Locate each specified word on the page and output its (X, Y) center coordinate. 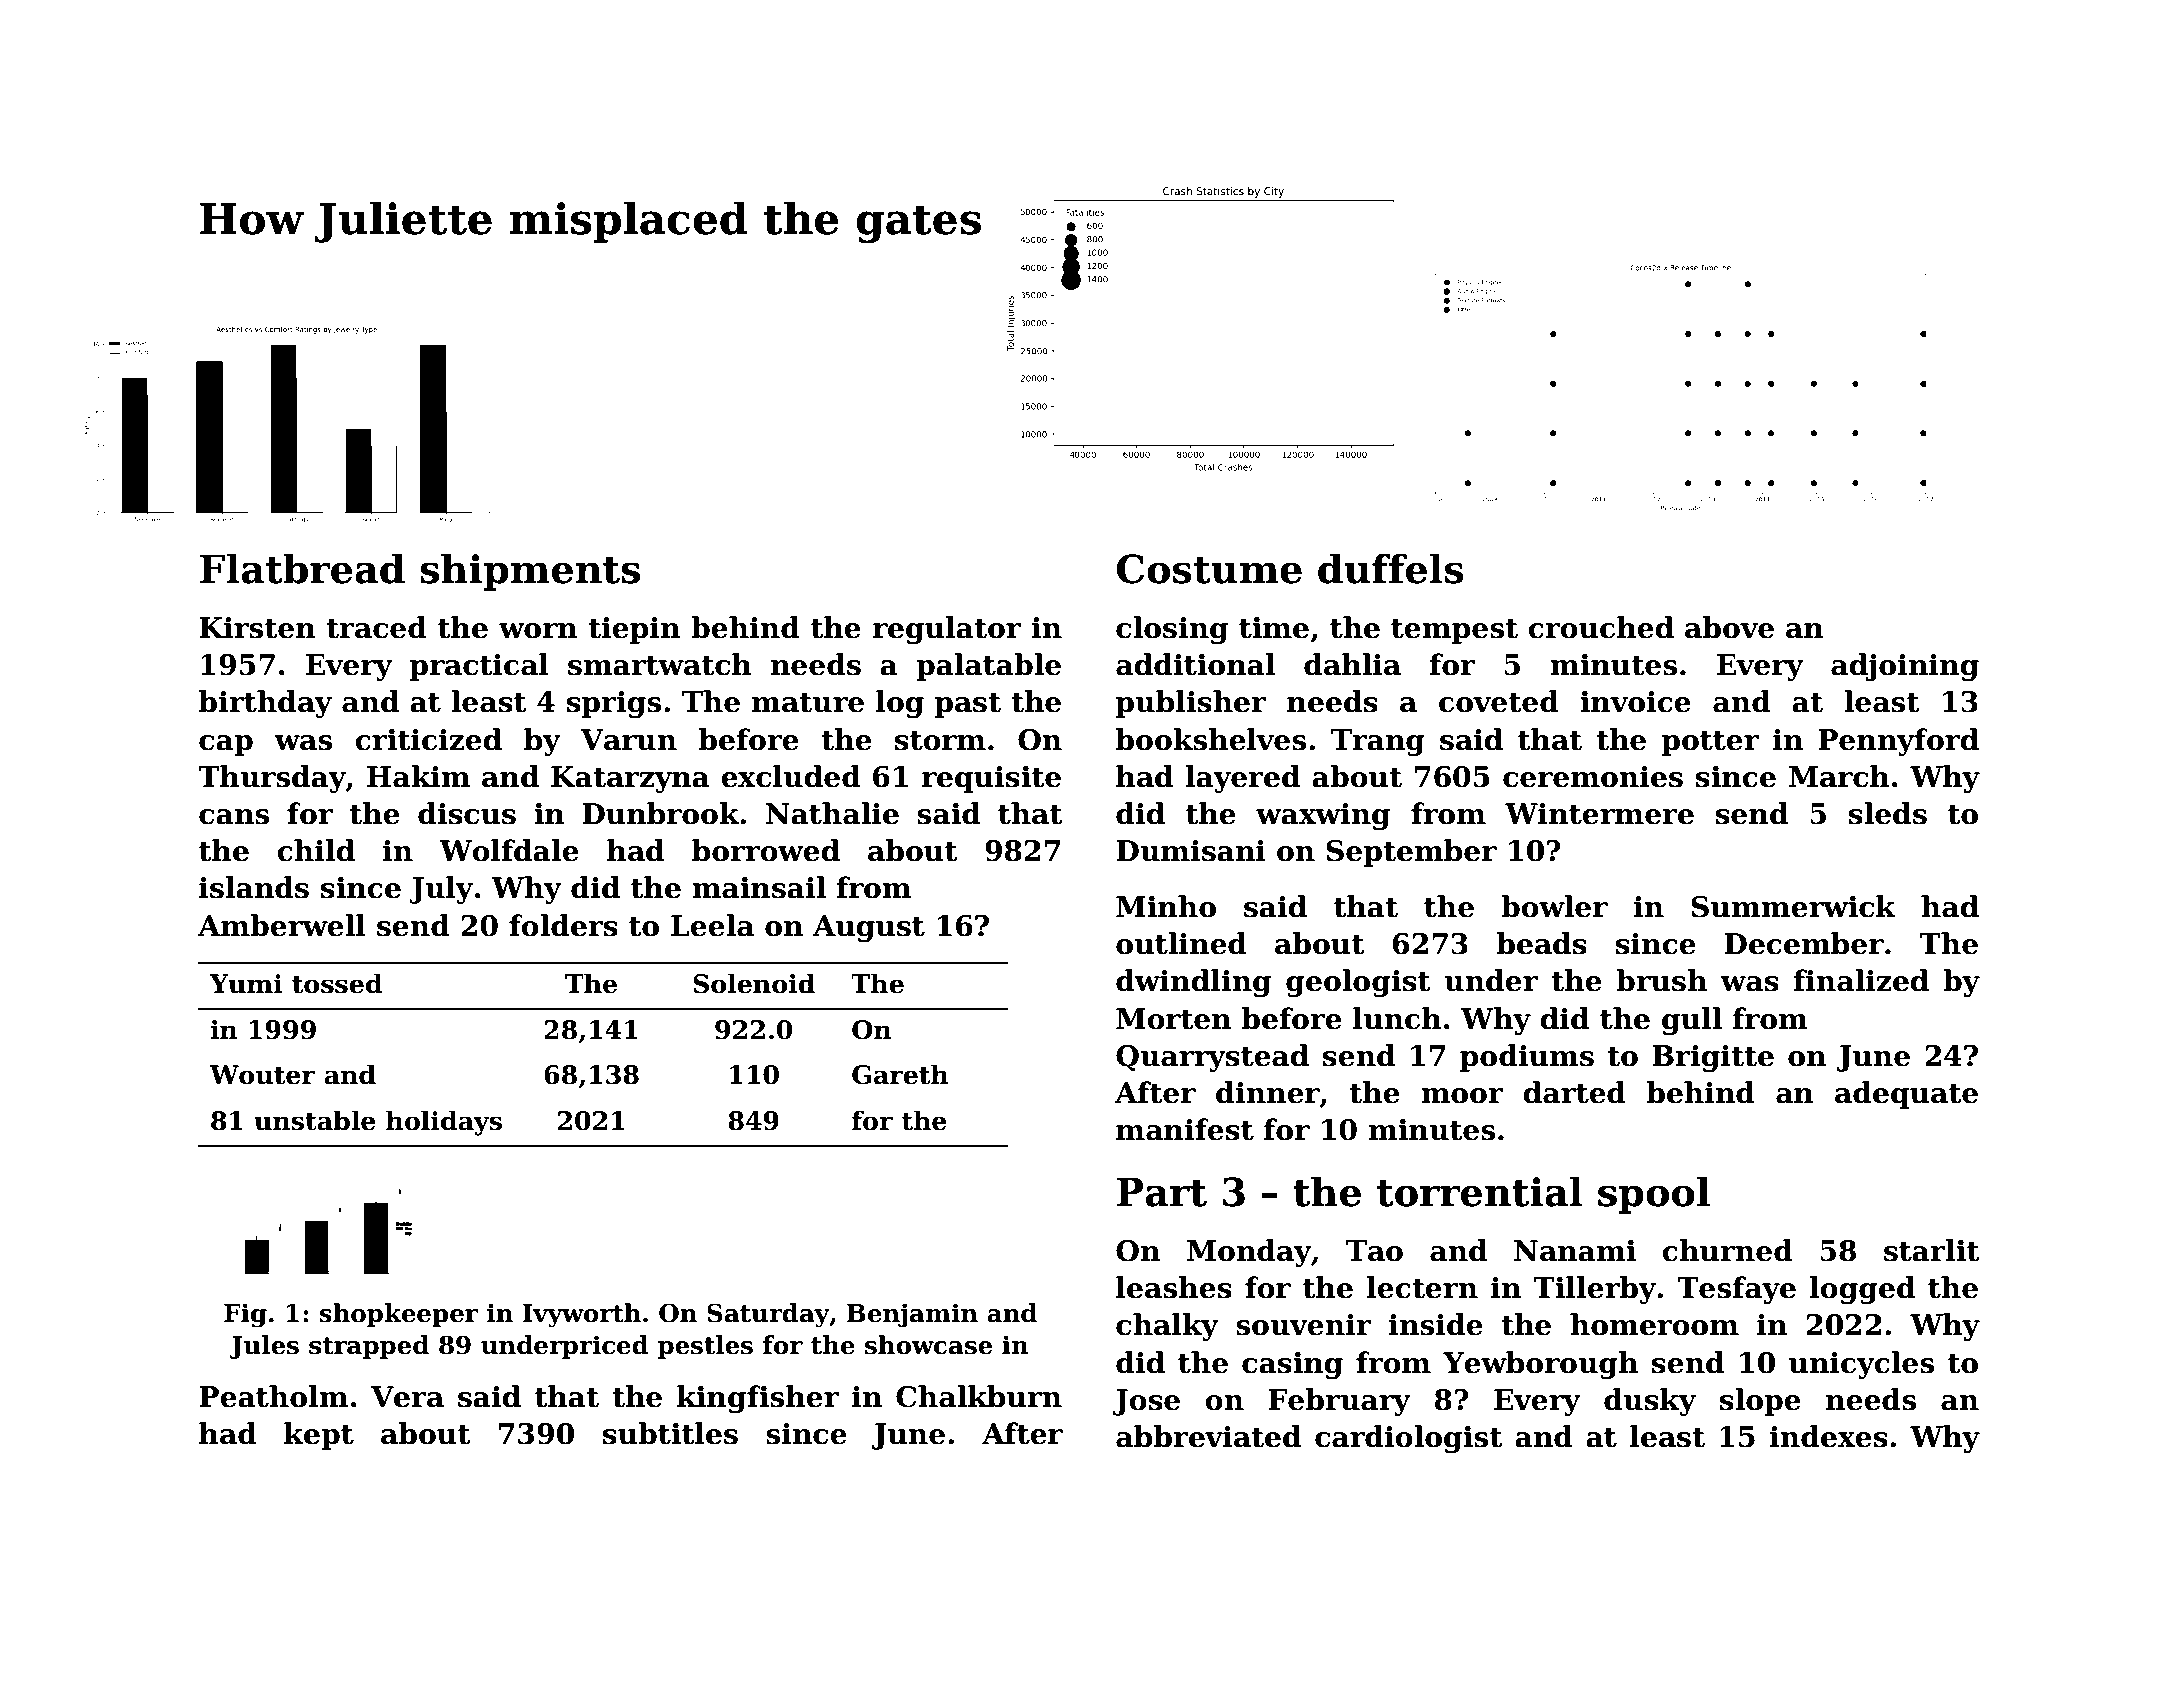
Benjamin (912, 1315)
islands (254, 887)
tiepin (634, 630)
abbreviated (1208, 1436)
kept (319, 1436)
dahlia (1352, 664)
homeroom (1654, 1324)
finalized (1861, 980)
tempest (1454, 631)
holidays (444, 1123)
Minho (1166, 906)
